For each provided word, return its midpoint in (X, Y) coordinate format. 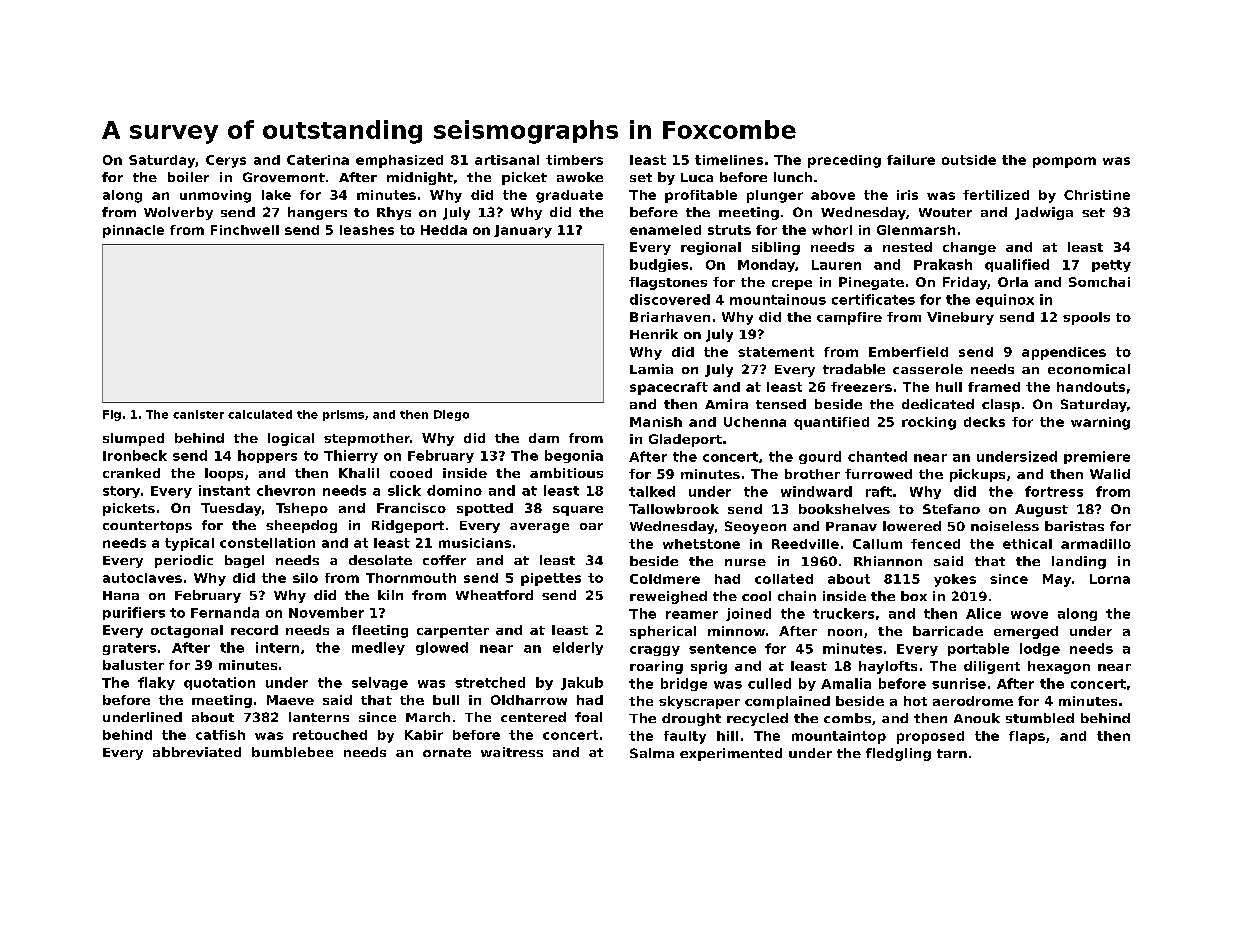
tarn (952, 753)
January (523, 231)
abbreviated (197, 752)
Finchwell (245, 230)
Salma (652, 753)
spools (1086, 318)
